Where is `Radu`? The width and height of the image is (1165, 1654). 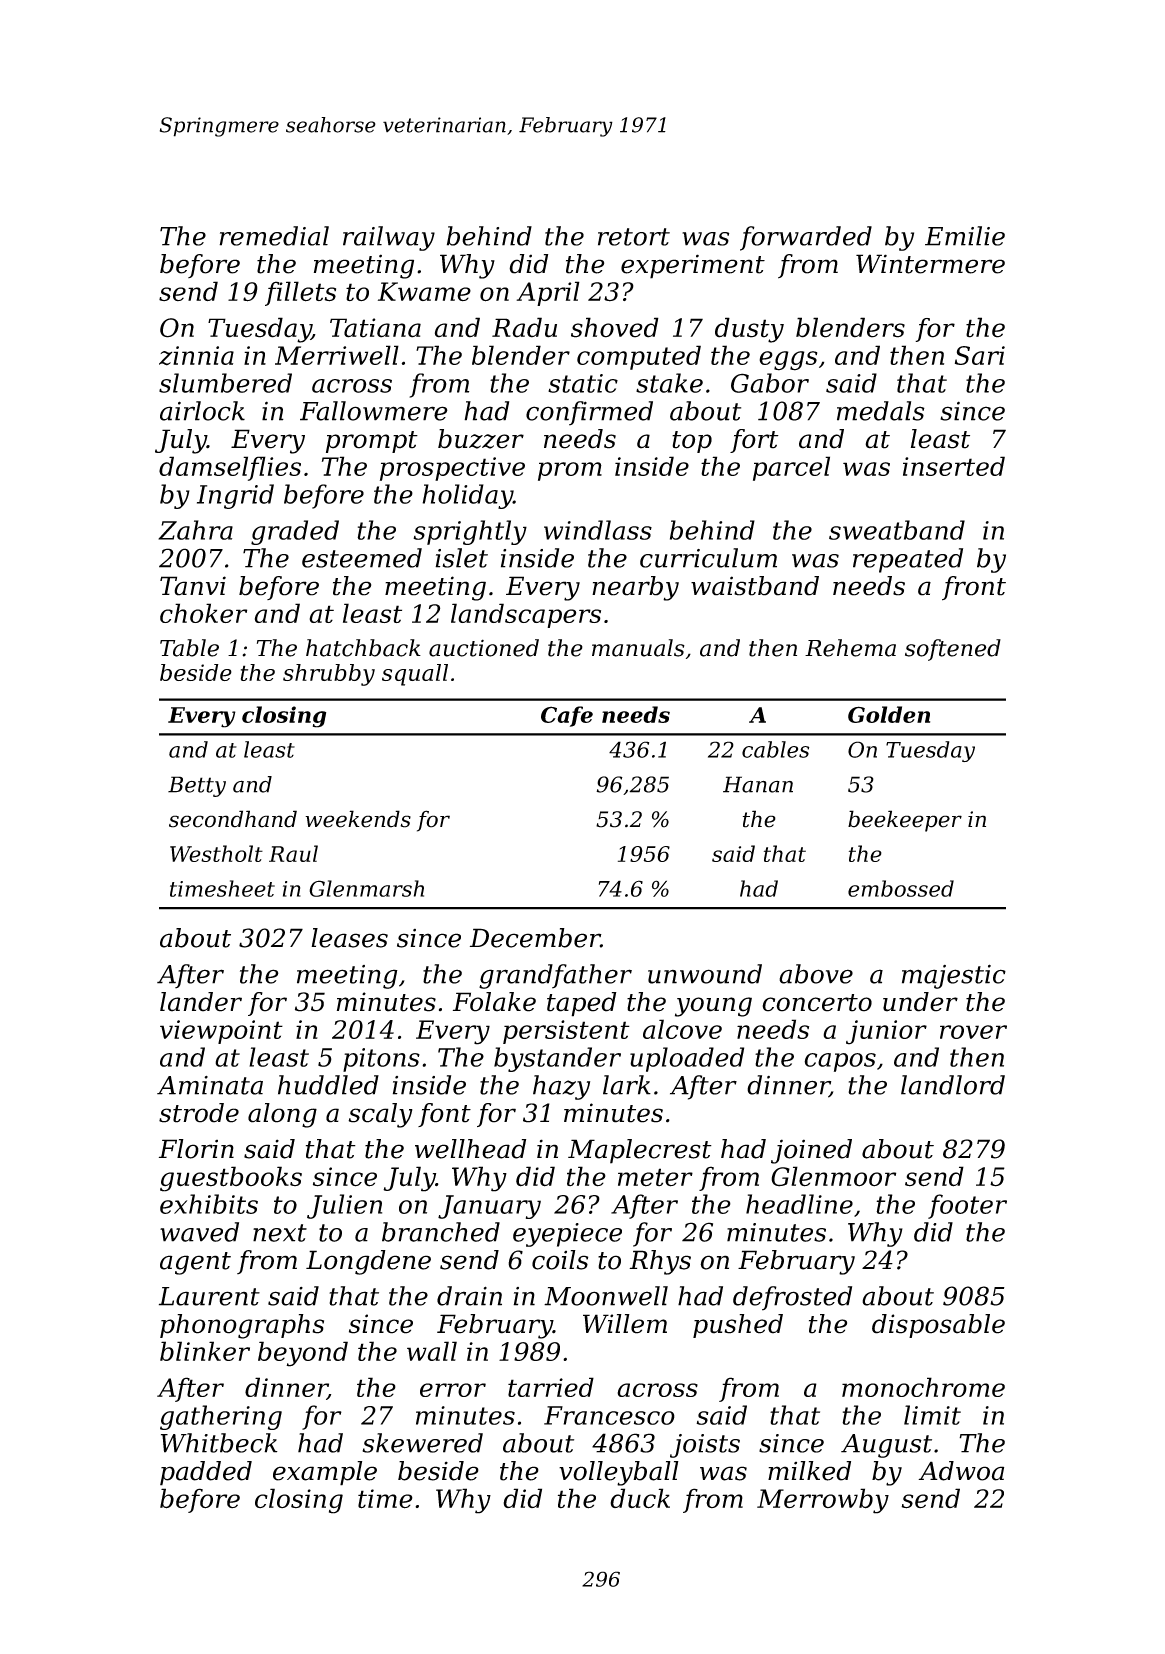
Radu is located at coordinates (524, 327).
